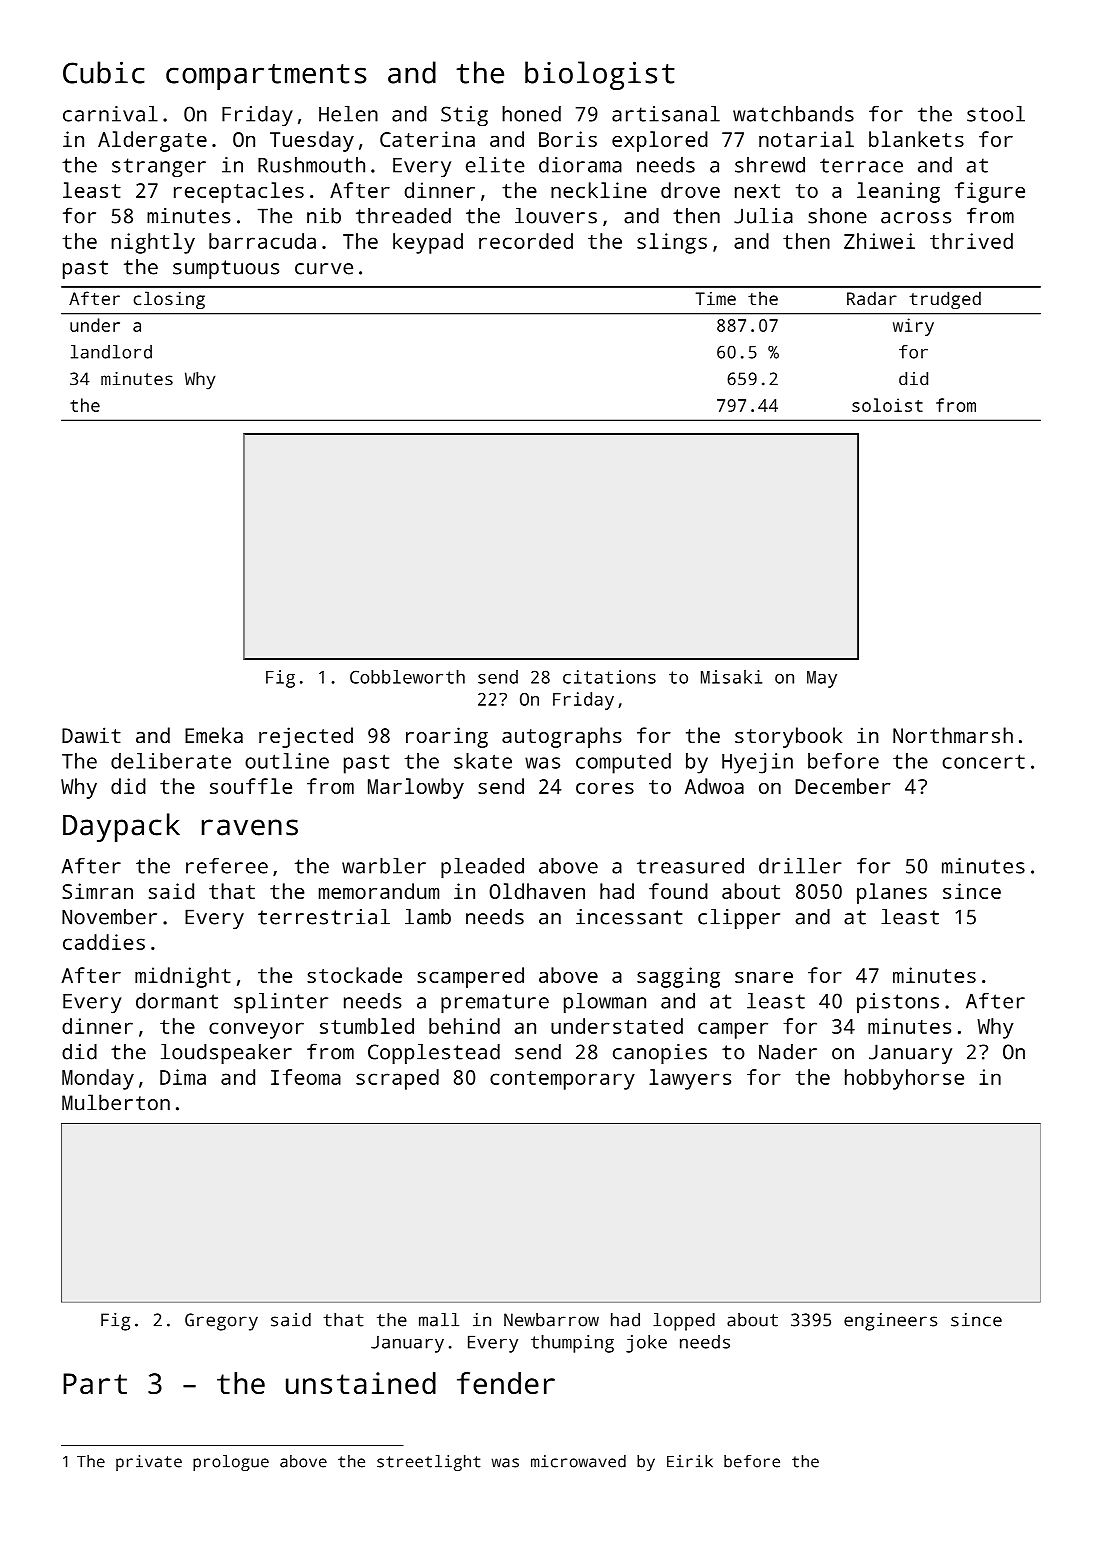 The image size is (1102, 1559). I want to click on scraped, so click(397, 1079).
